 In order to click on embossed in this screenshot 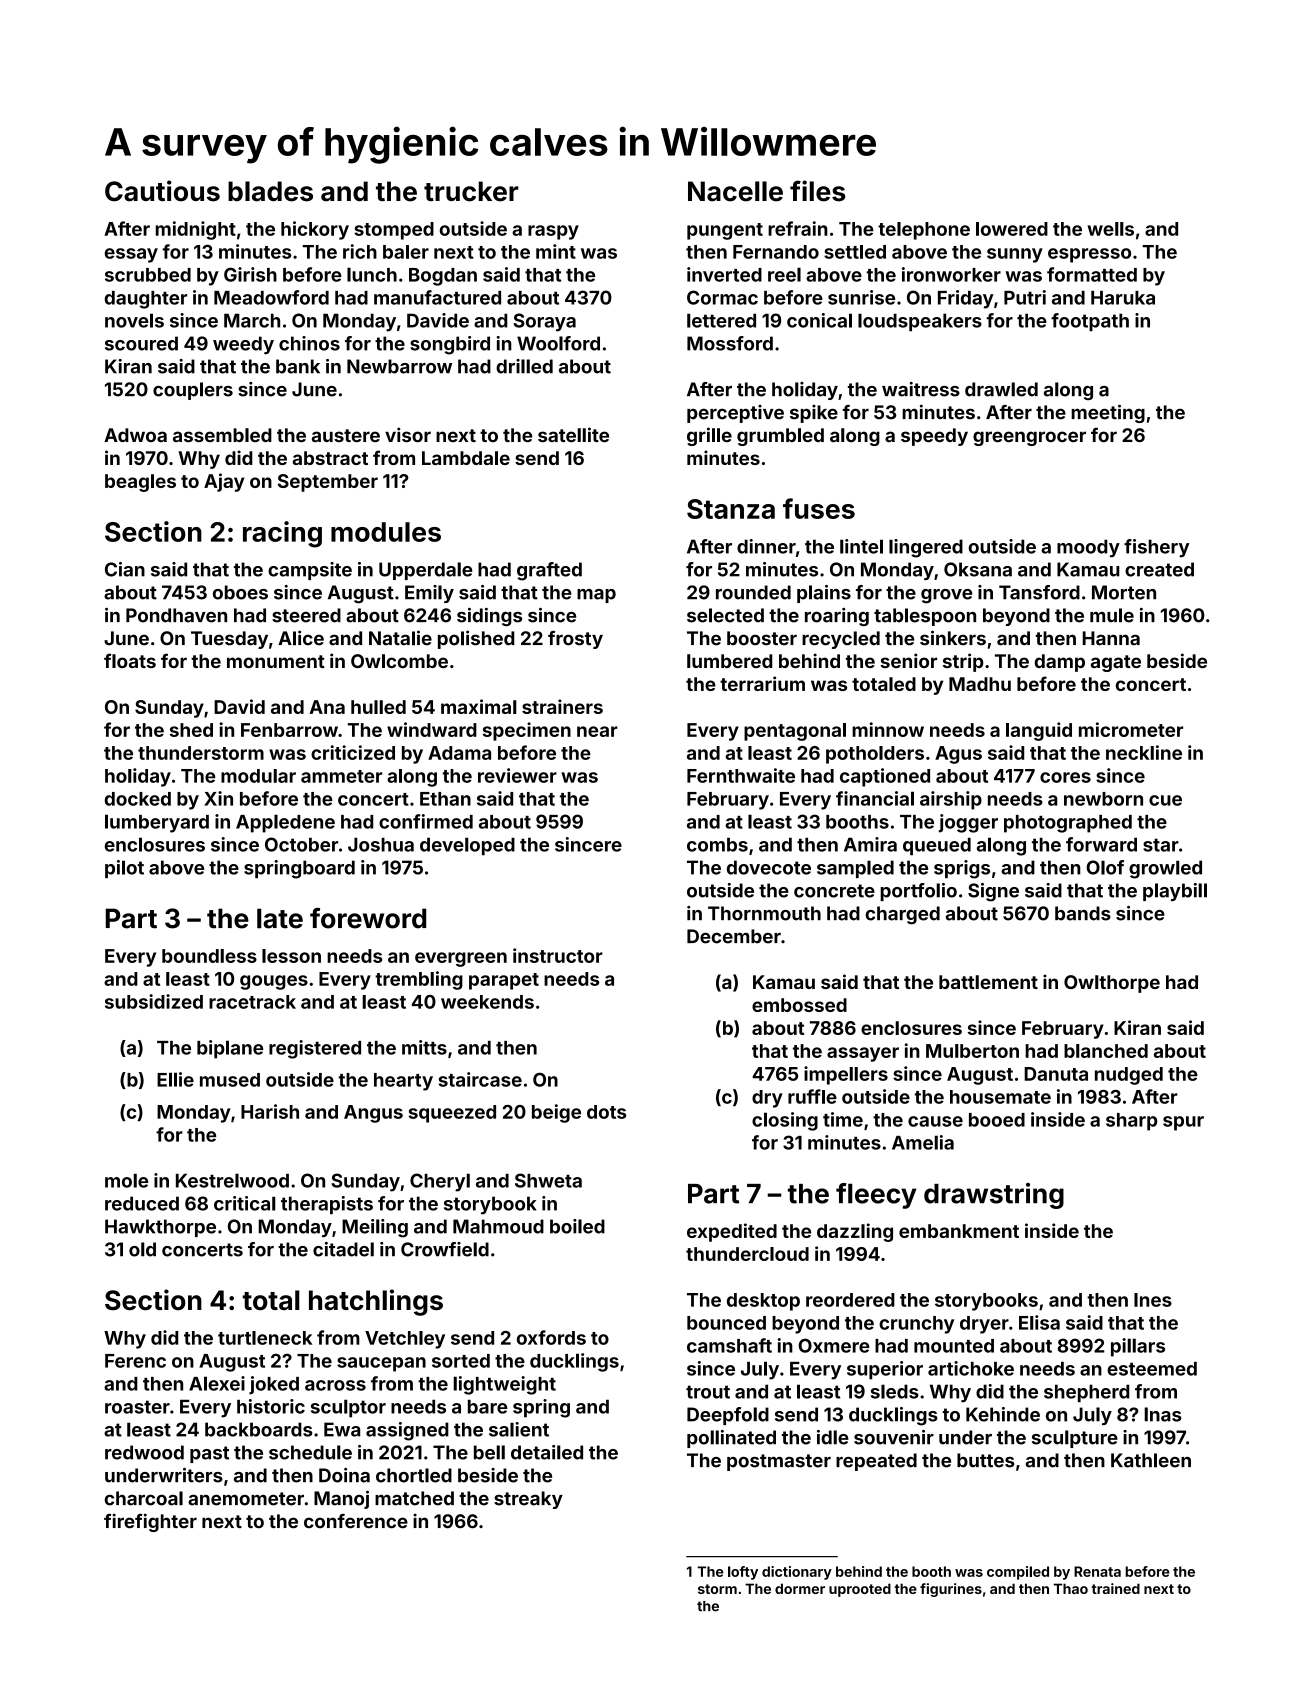, I will do `click(799, 1005)`.
